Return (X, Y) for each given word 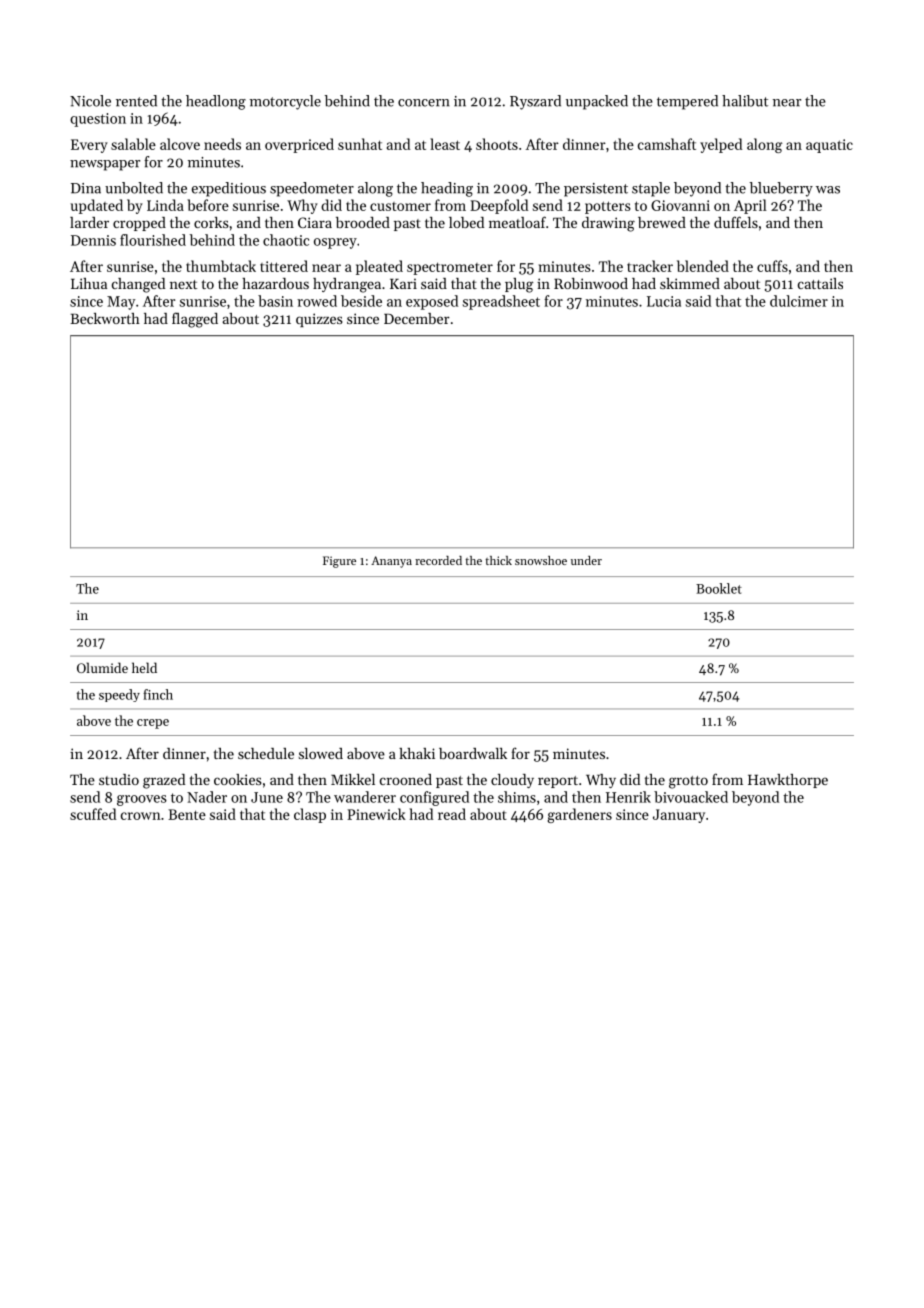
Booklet (719, 588)
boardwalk (473, 753)
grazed (164, 781)
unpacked (597, 102)
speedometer (312, 189)
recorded (438, 560)
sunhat (360, 144)
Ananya (391, 562)
